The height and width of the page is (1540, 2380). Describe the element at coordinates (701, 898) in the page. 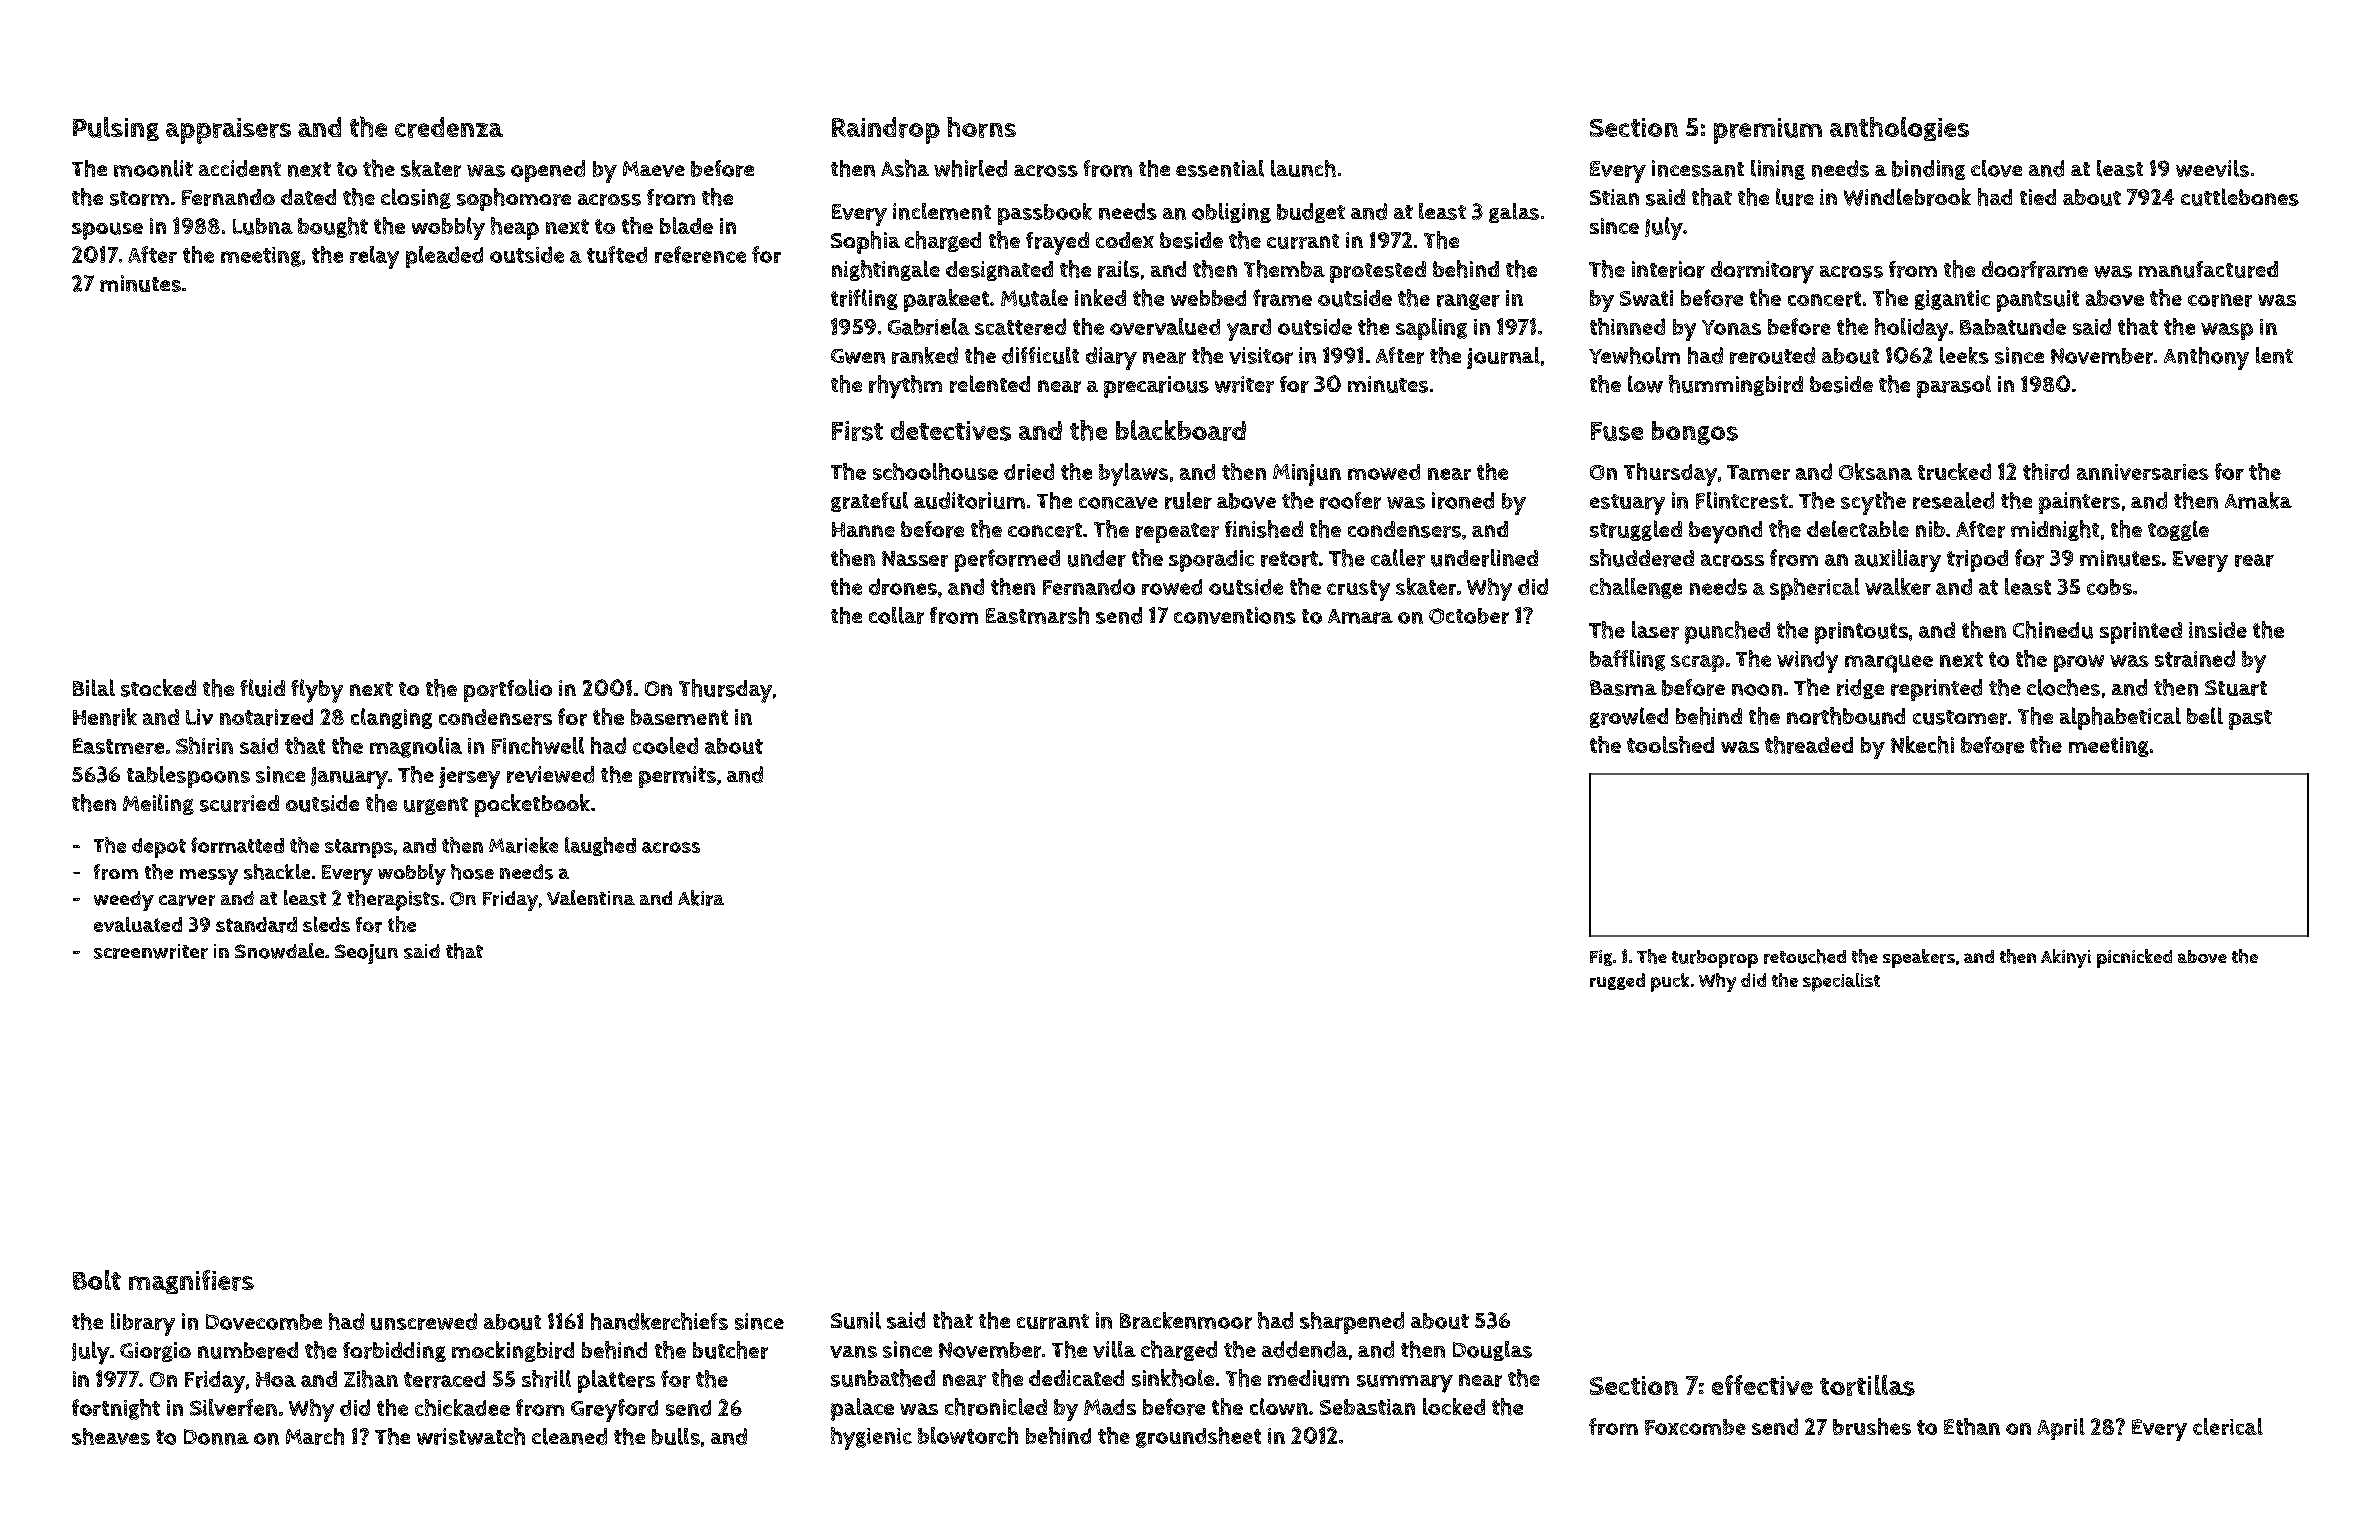

I see `Akira` at that location.
